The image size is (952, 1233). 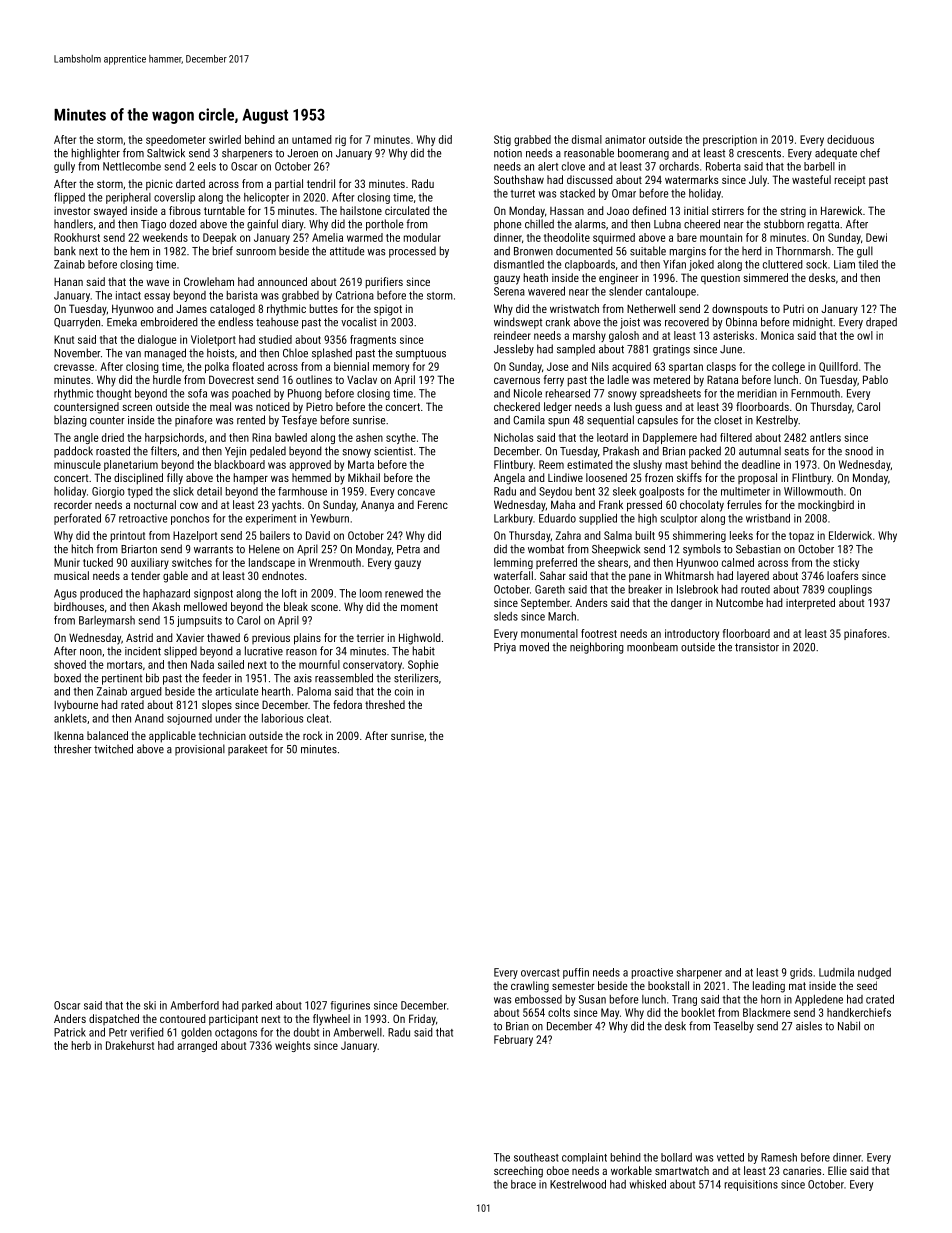 I want to click on Fernmouth, so click(x=815, y=393).
